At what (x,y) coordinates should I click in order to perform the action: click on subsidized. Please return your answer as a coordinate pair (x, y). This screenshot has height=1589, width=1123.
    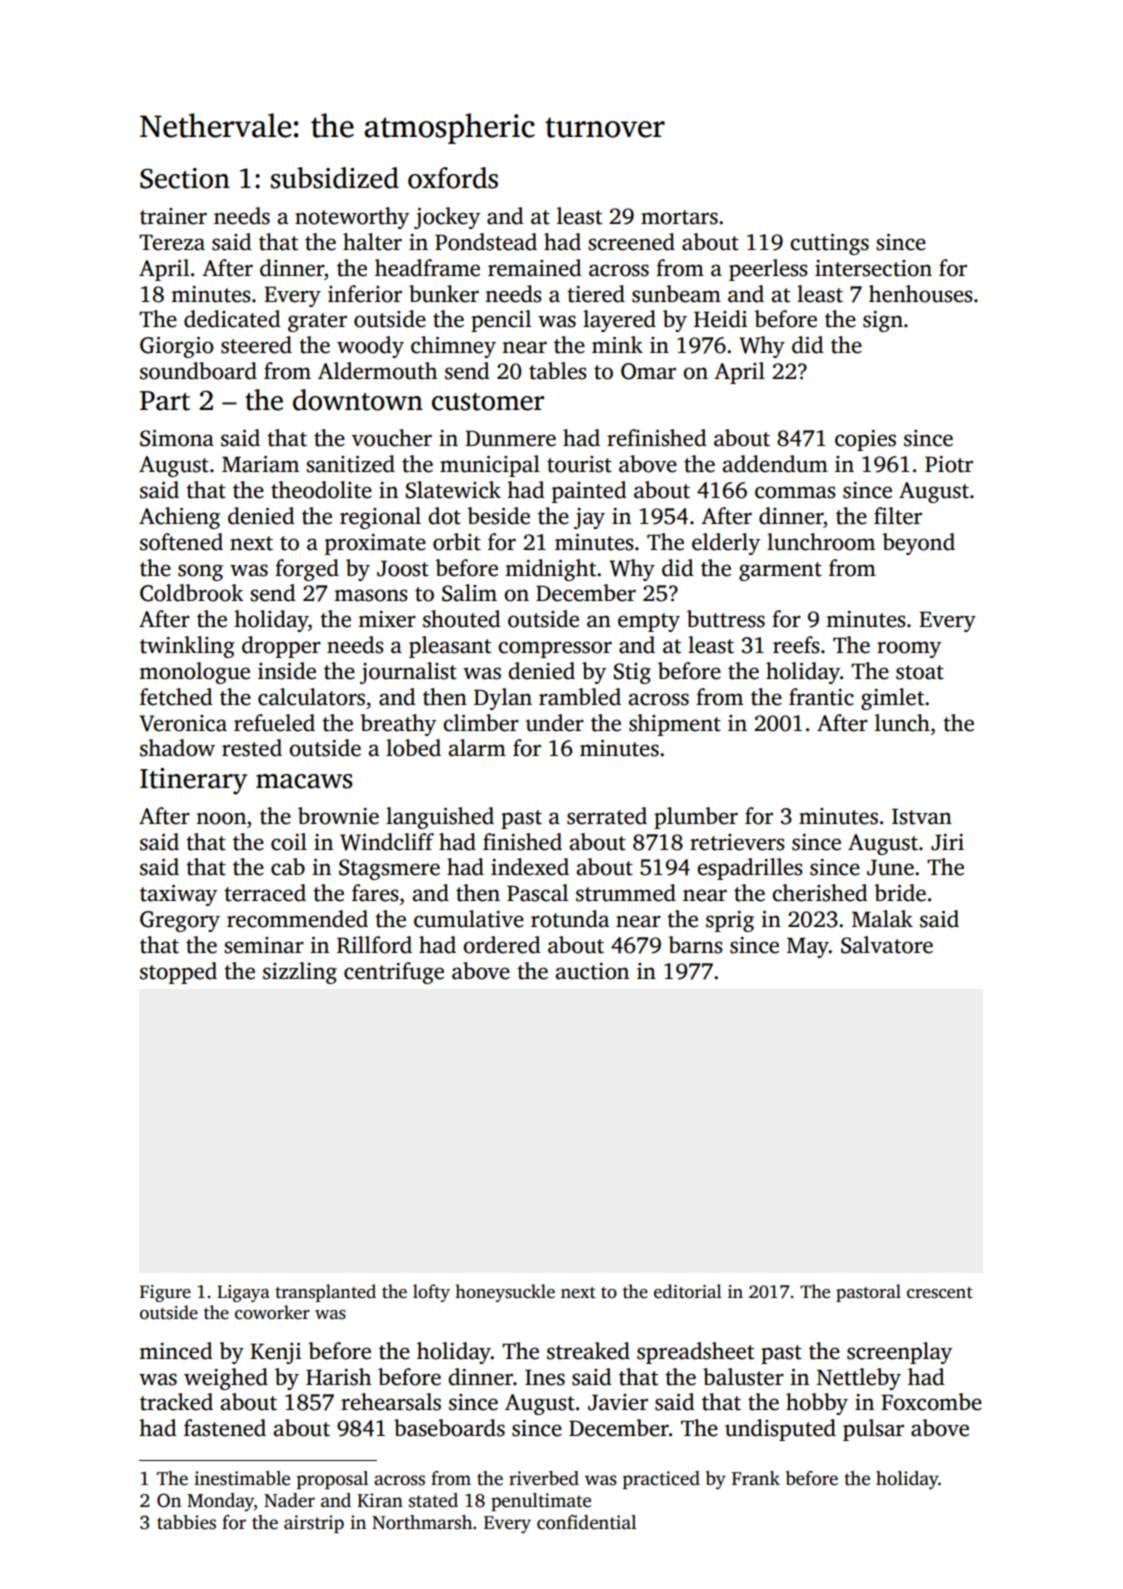
    Looking at the image, I should click on (335, 178).
